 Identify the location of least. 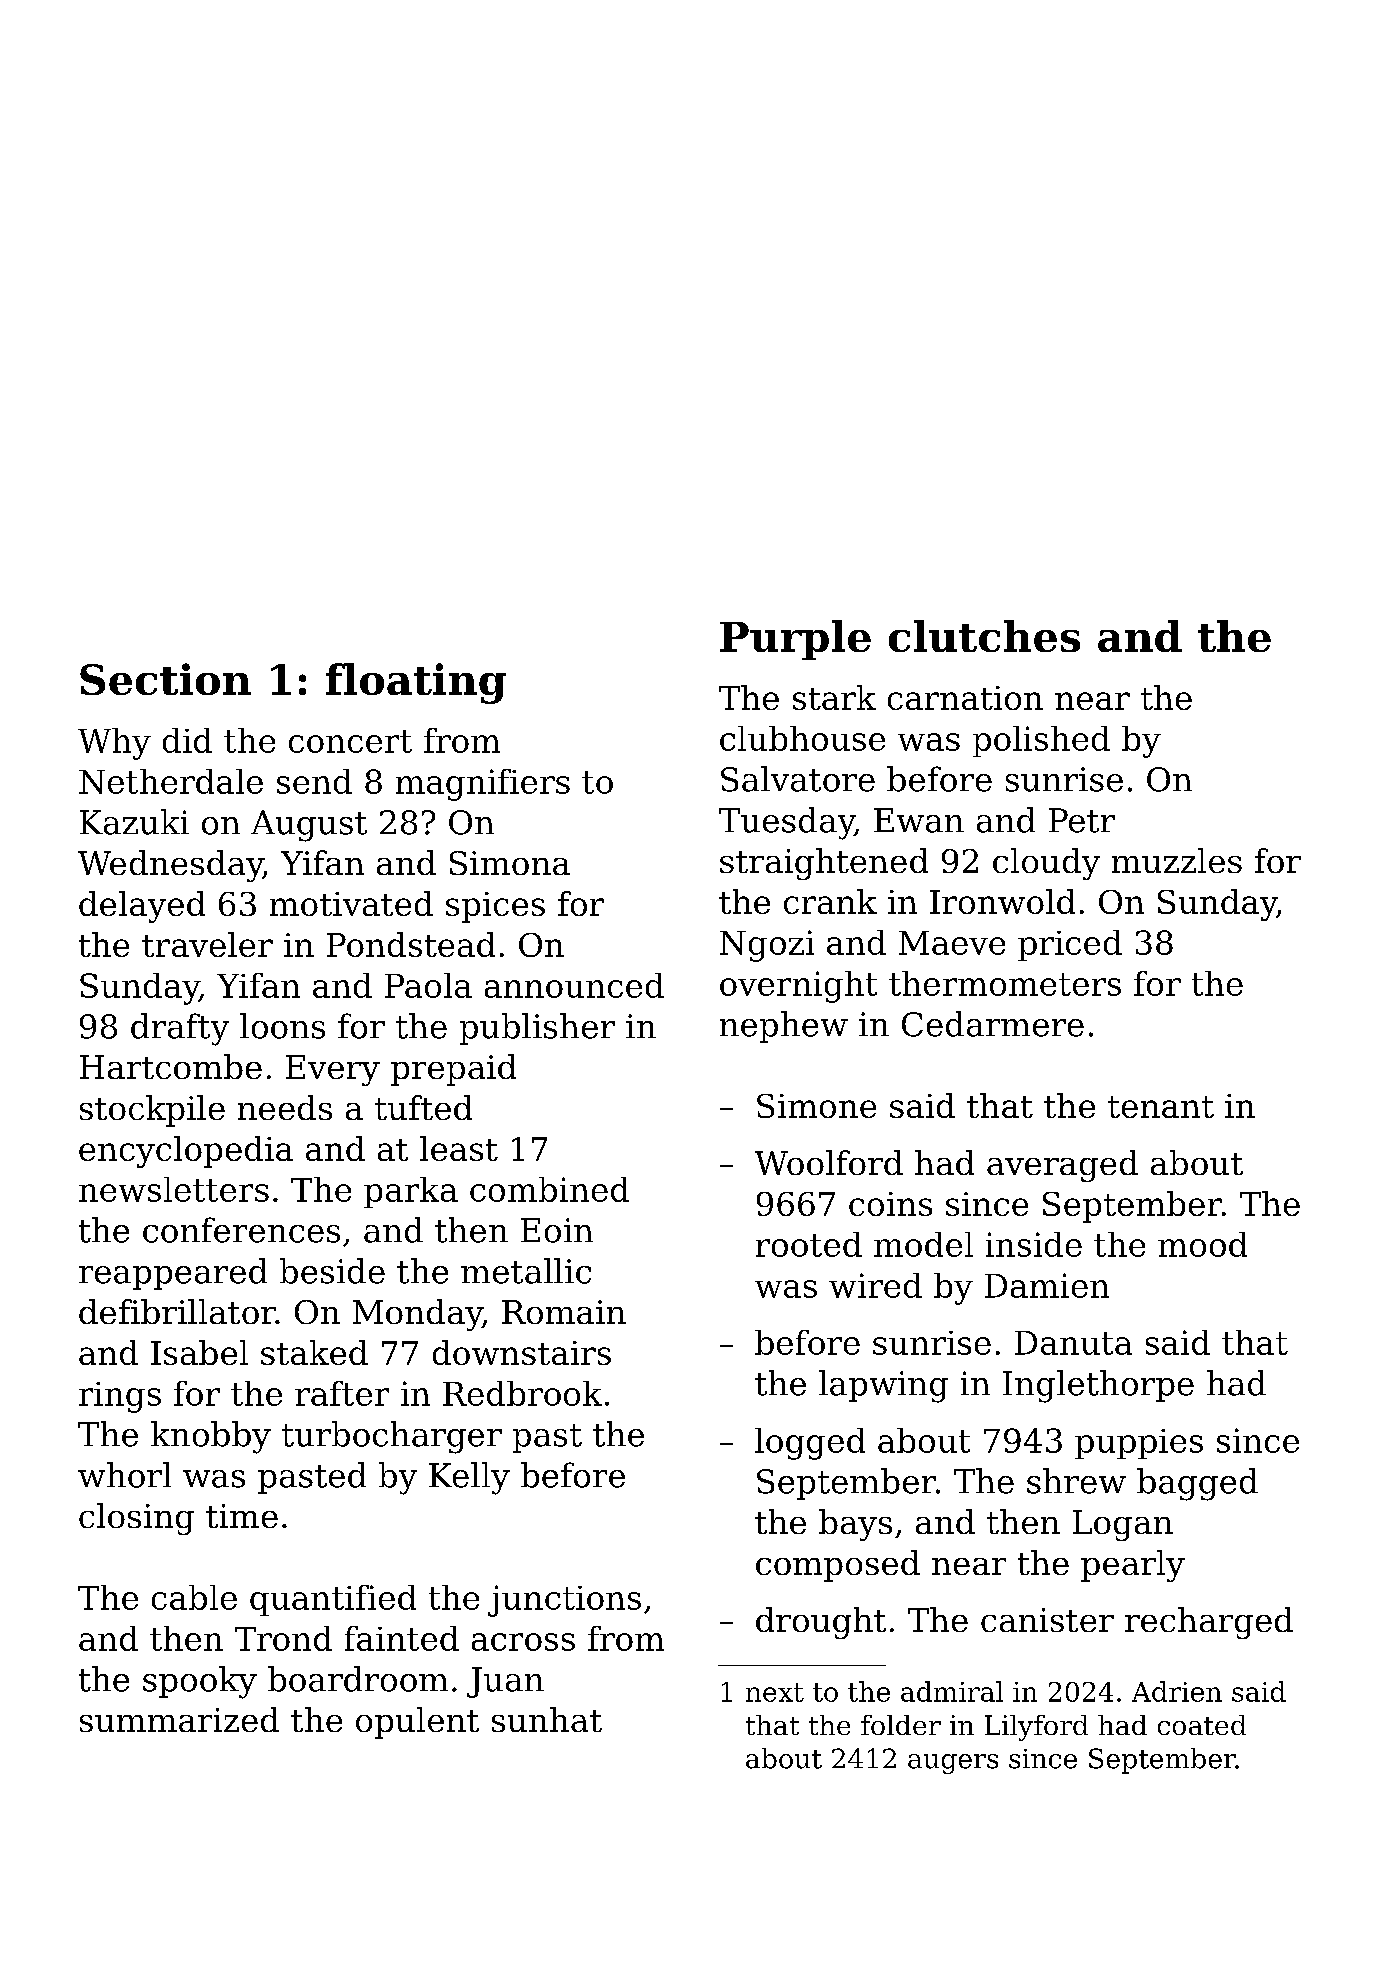
(459, 1148).
